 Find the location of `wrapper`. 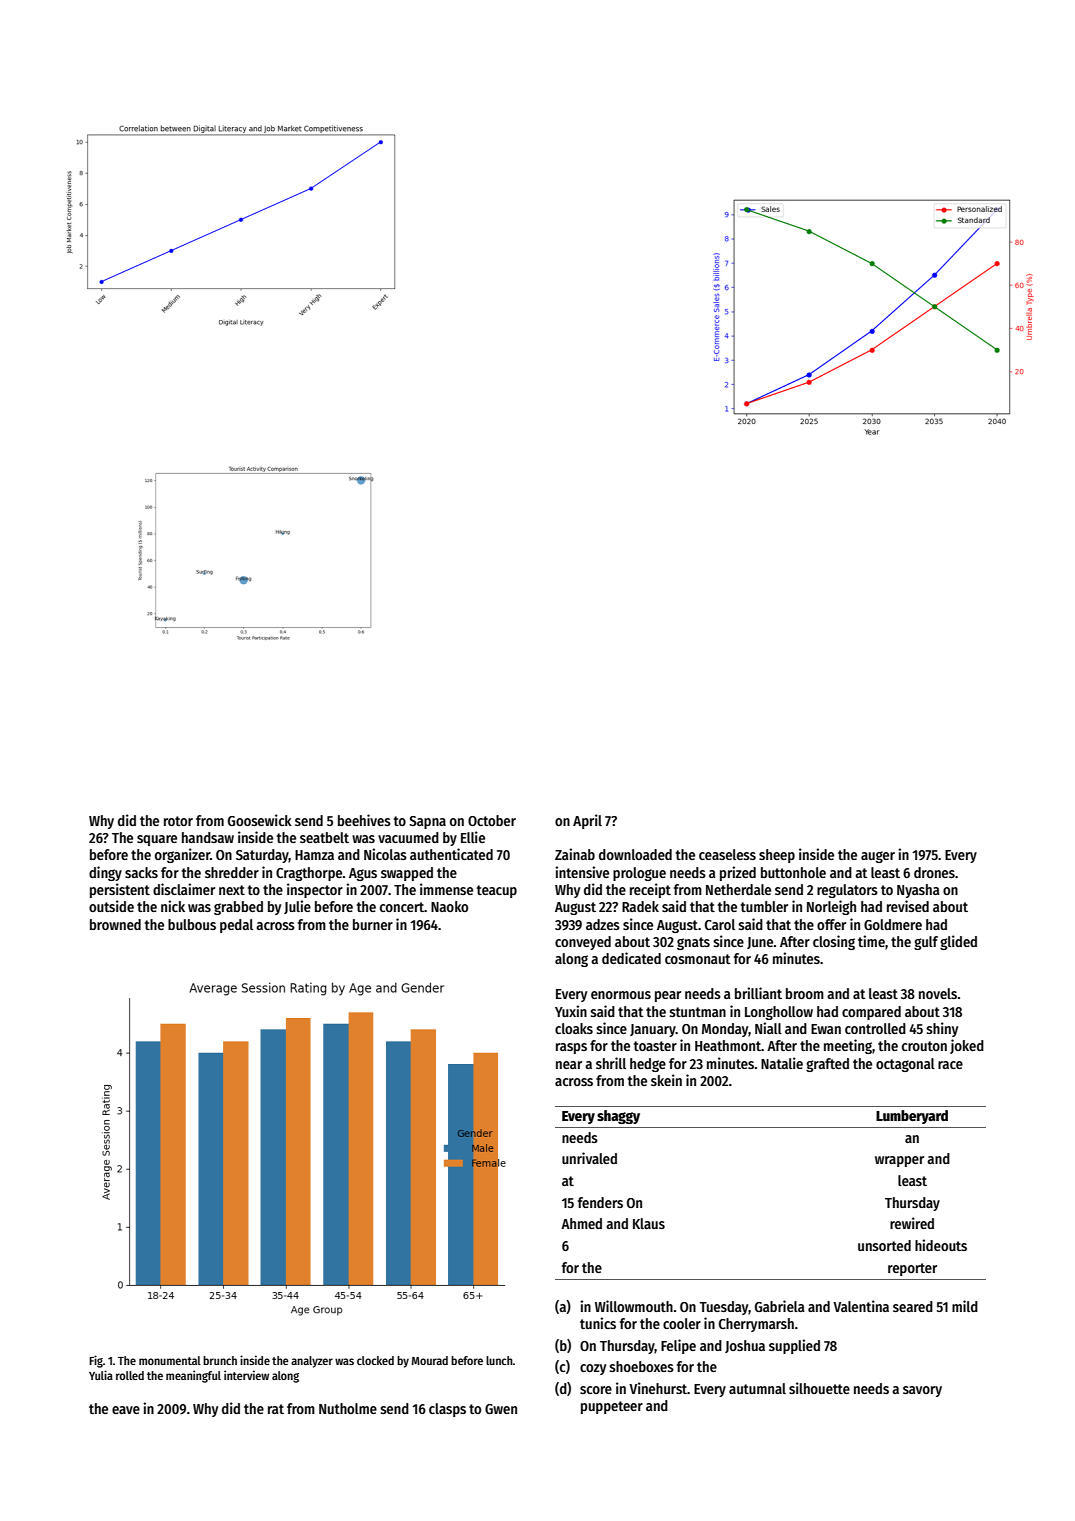

wrapper is located at coordinates (899, 1161).
